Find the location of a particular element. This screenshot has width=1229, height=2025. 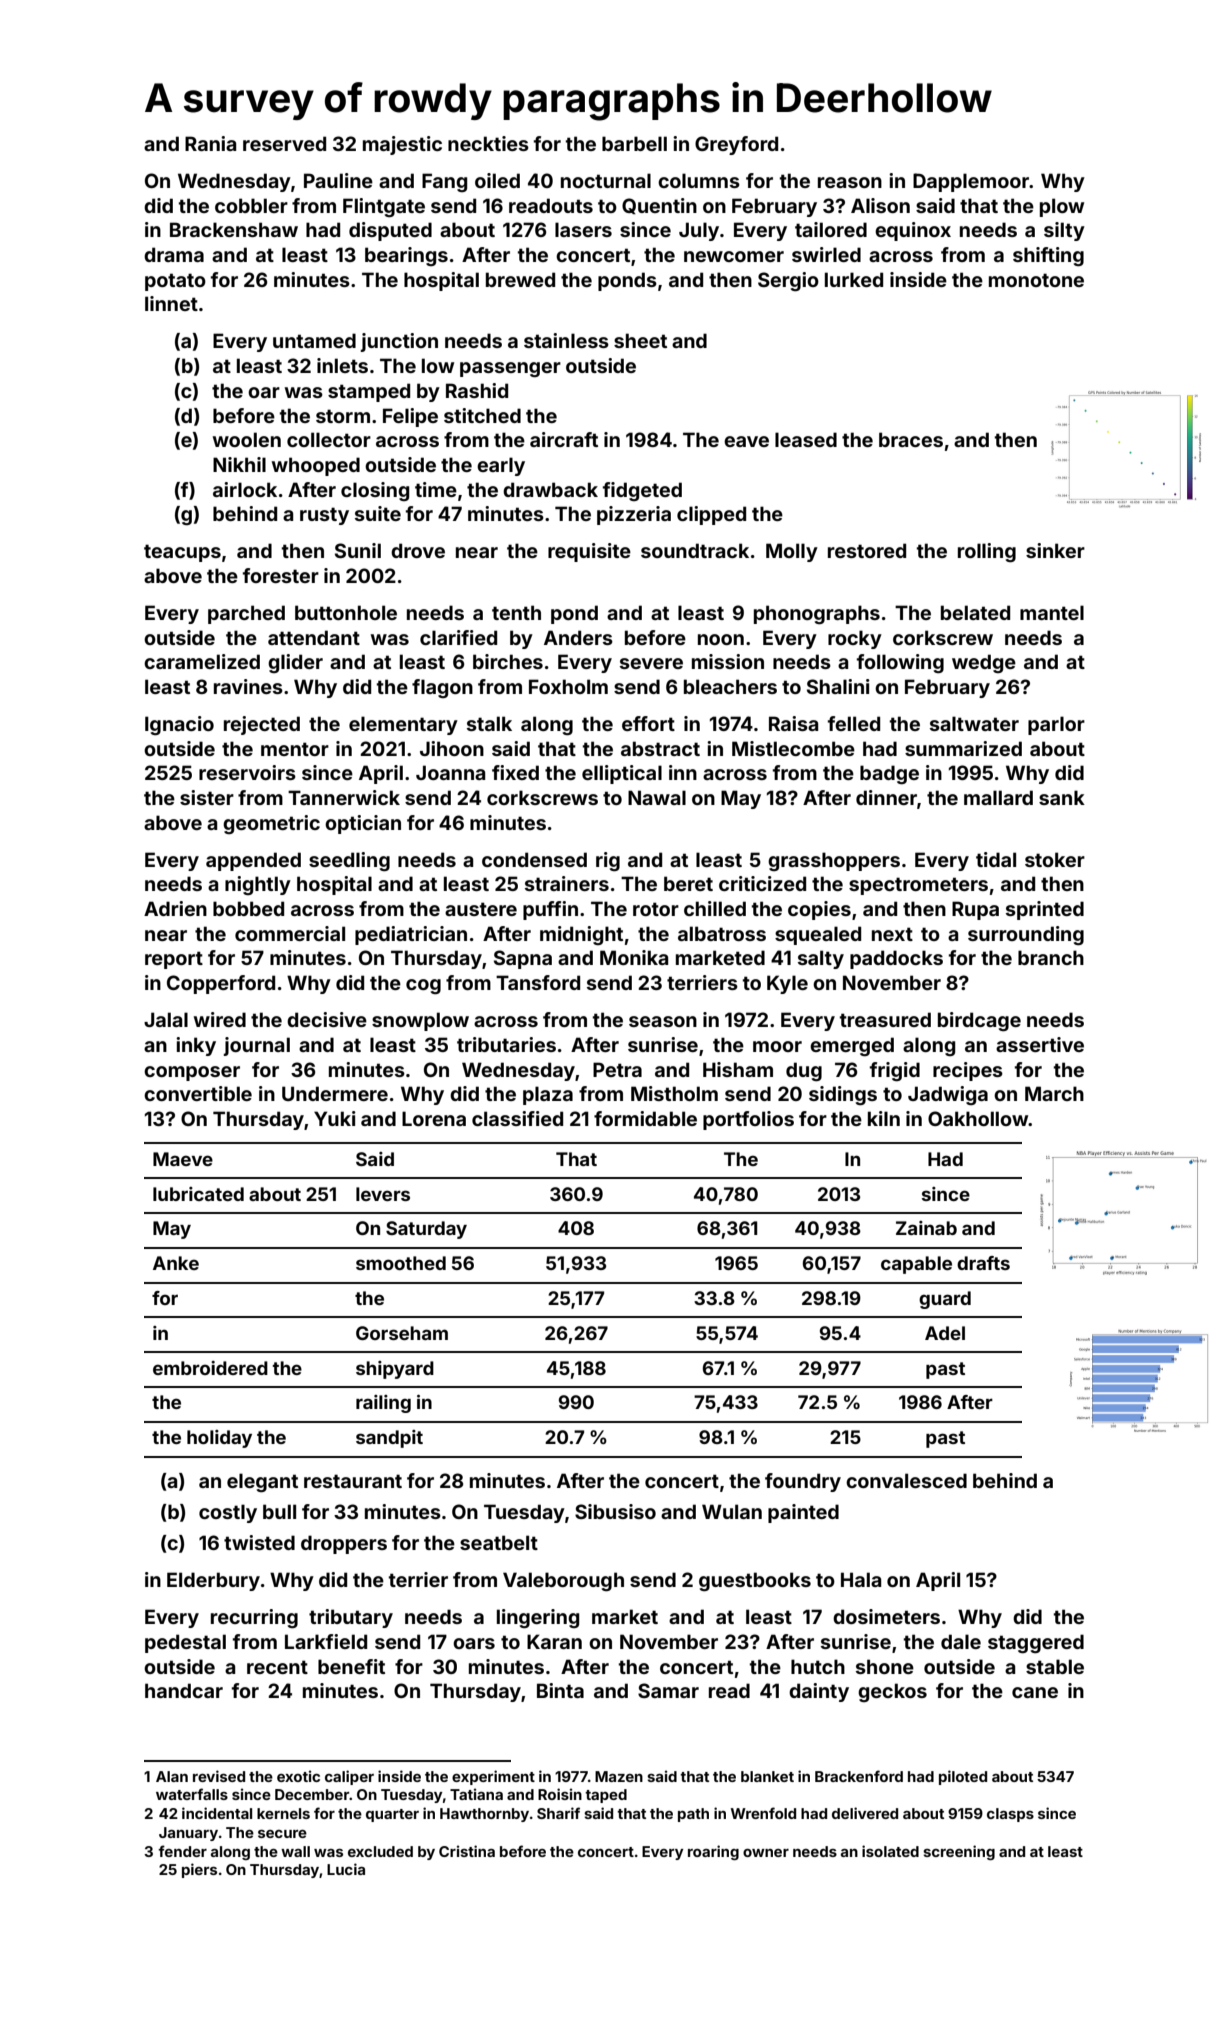

neckties is located at coordinates (488, 143).
